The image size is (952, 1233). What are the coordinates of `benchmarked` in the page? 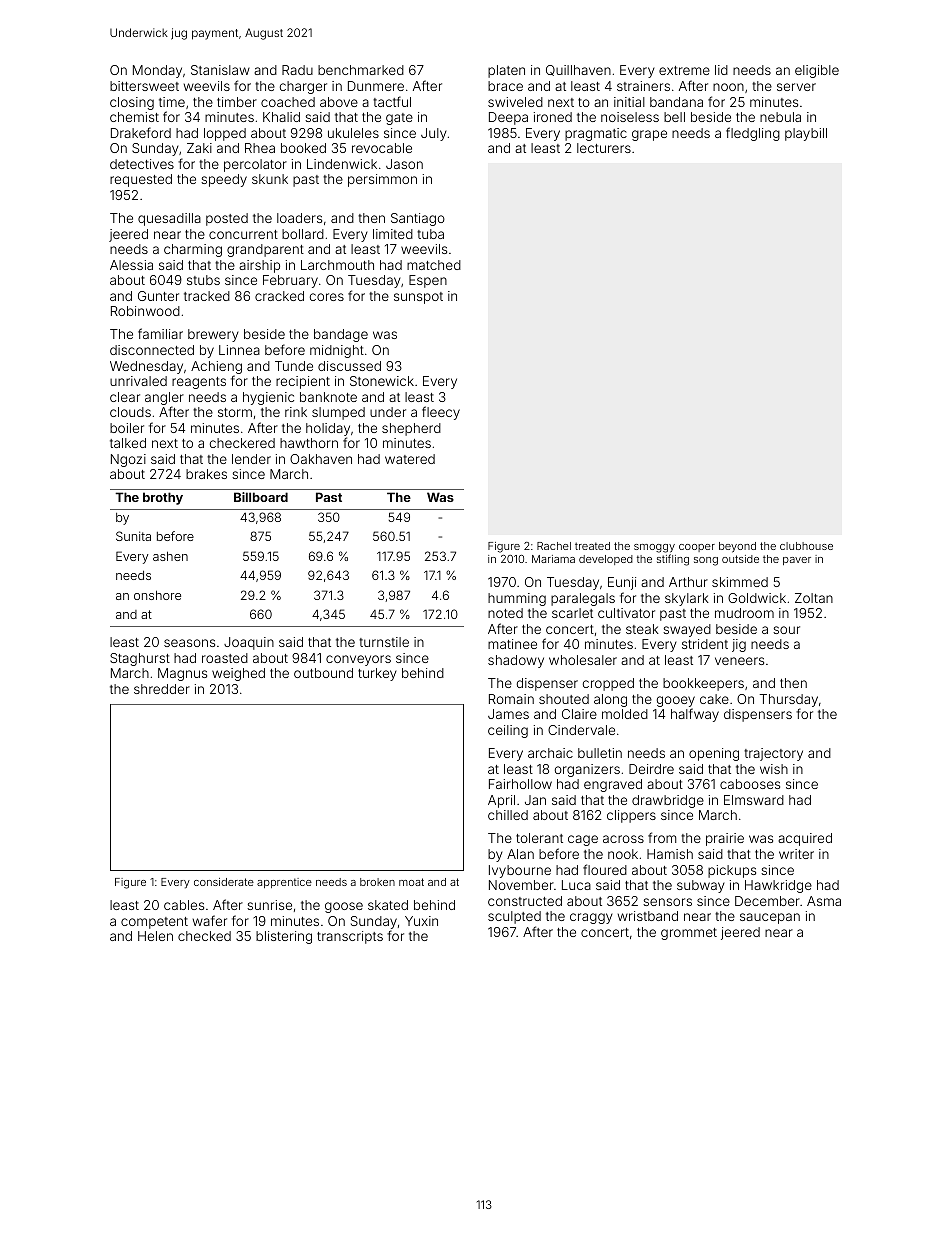 It's located at (361, 70).
